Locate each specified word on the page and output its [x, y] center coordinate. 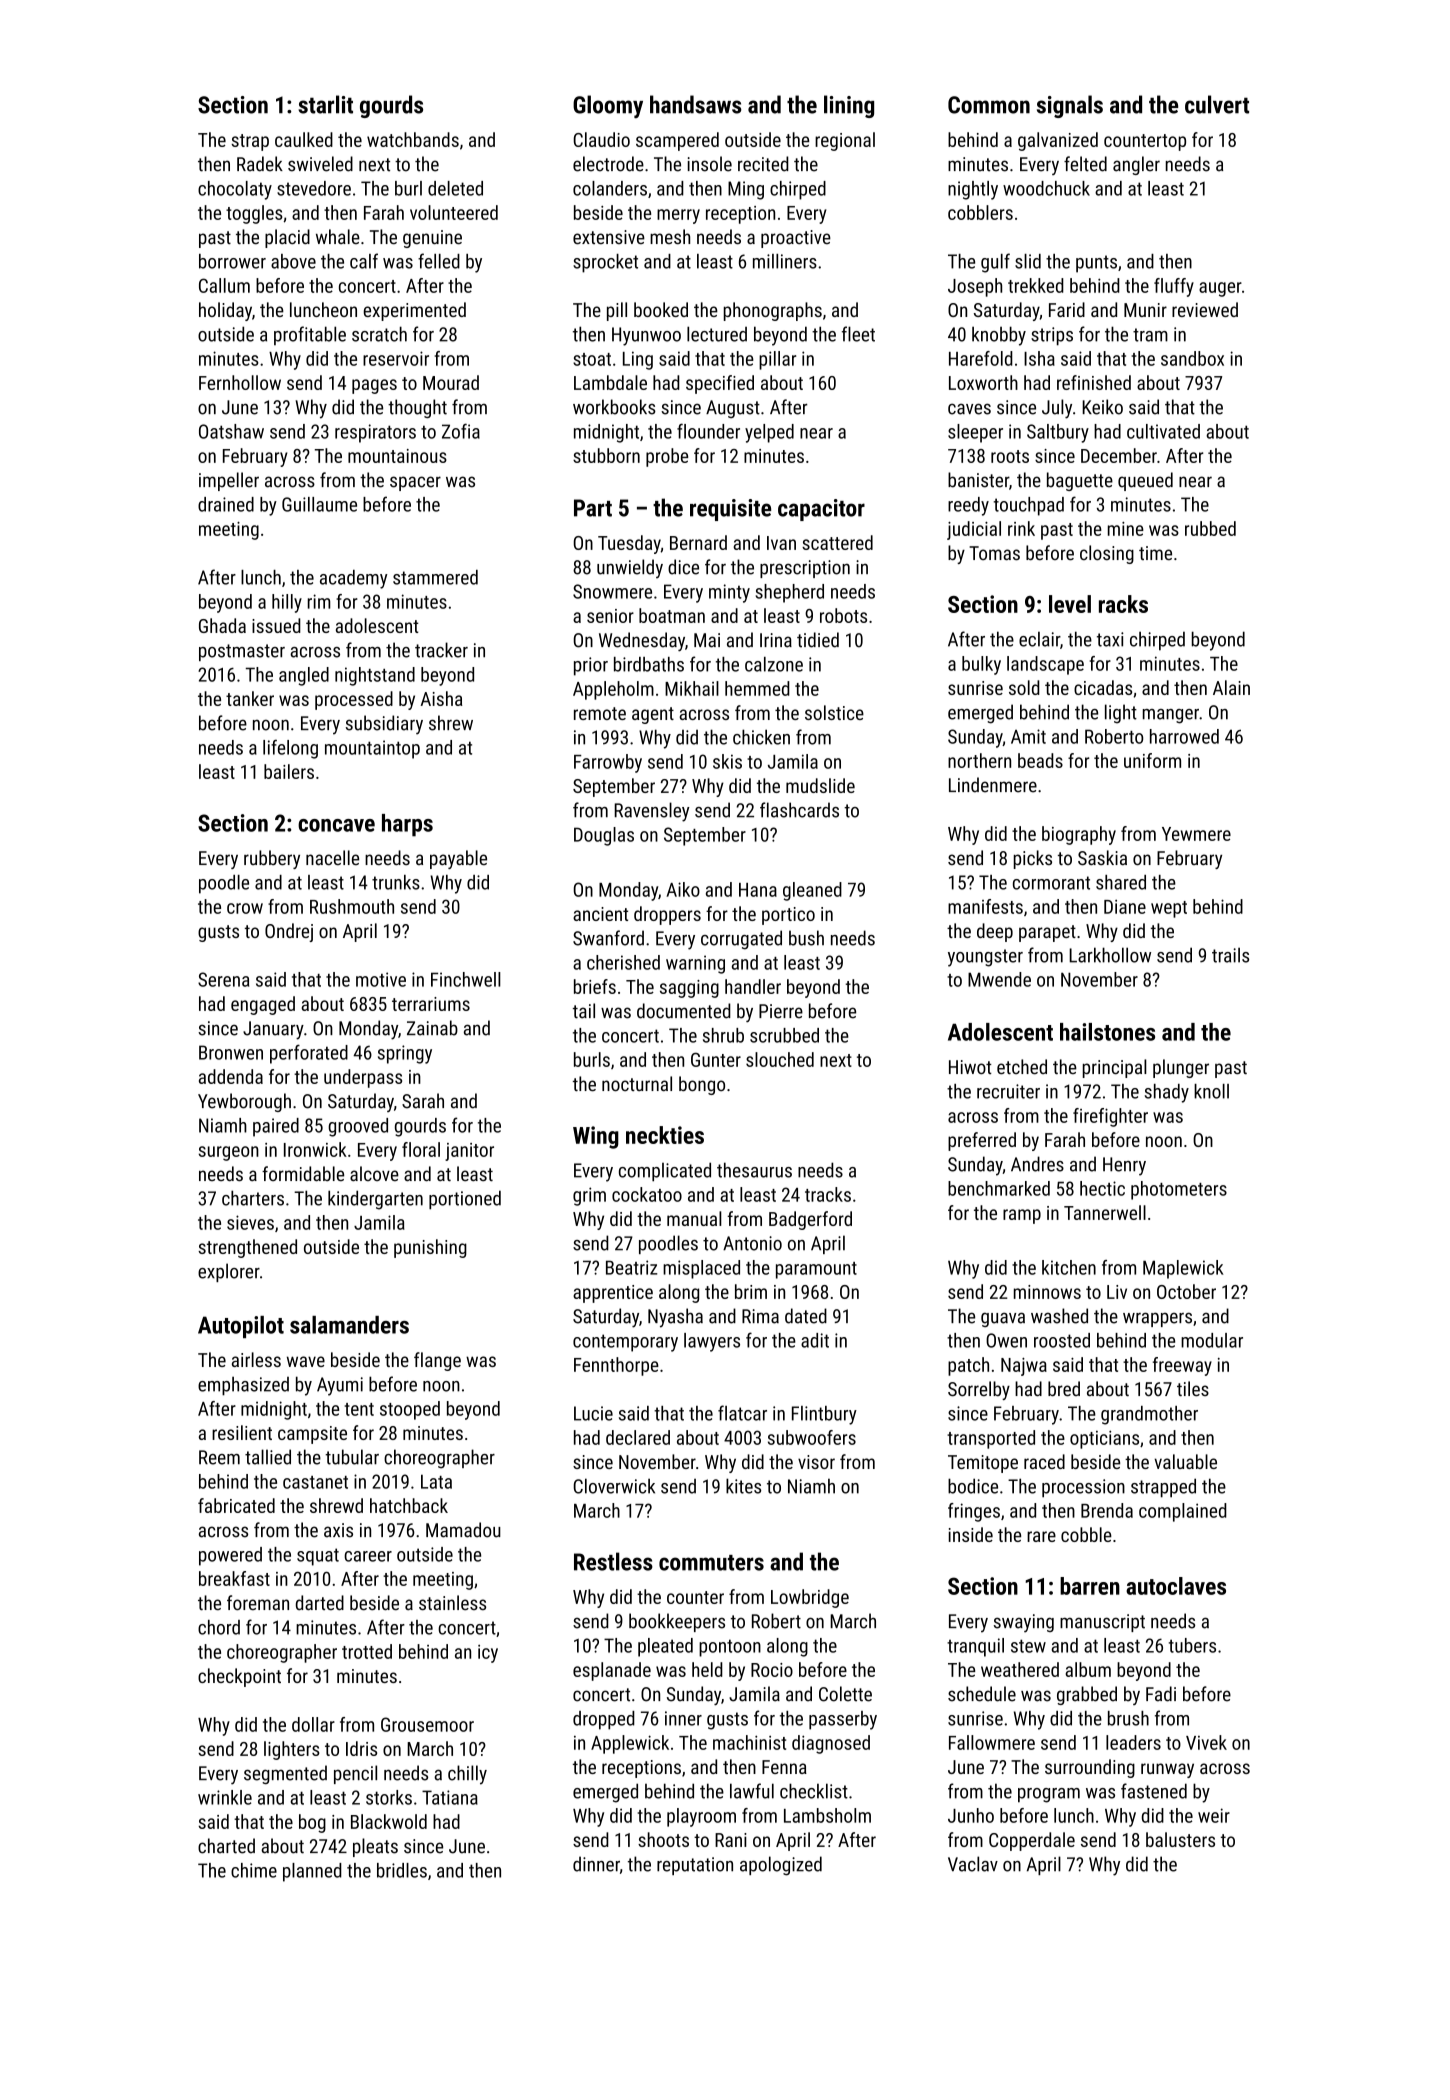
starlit [325, 104]
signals [1070, 106]
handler [753, 986]
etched [1022, 1066]
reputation [695, 1866]
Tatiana [450, 1797]
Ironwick [315, 1149]
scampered [677, 141]
